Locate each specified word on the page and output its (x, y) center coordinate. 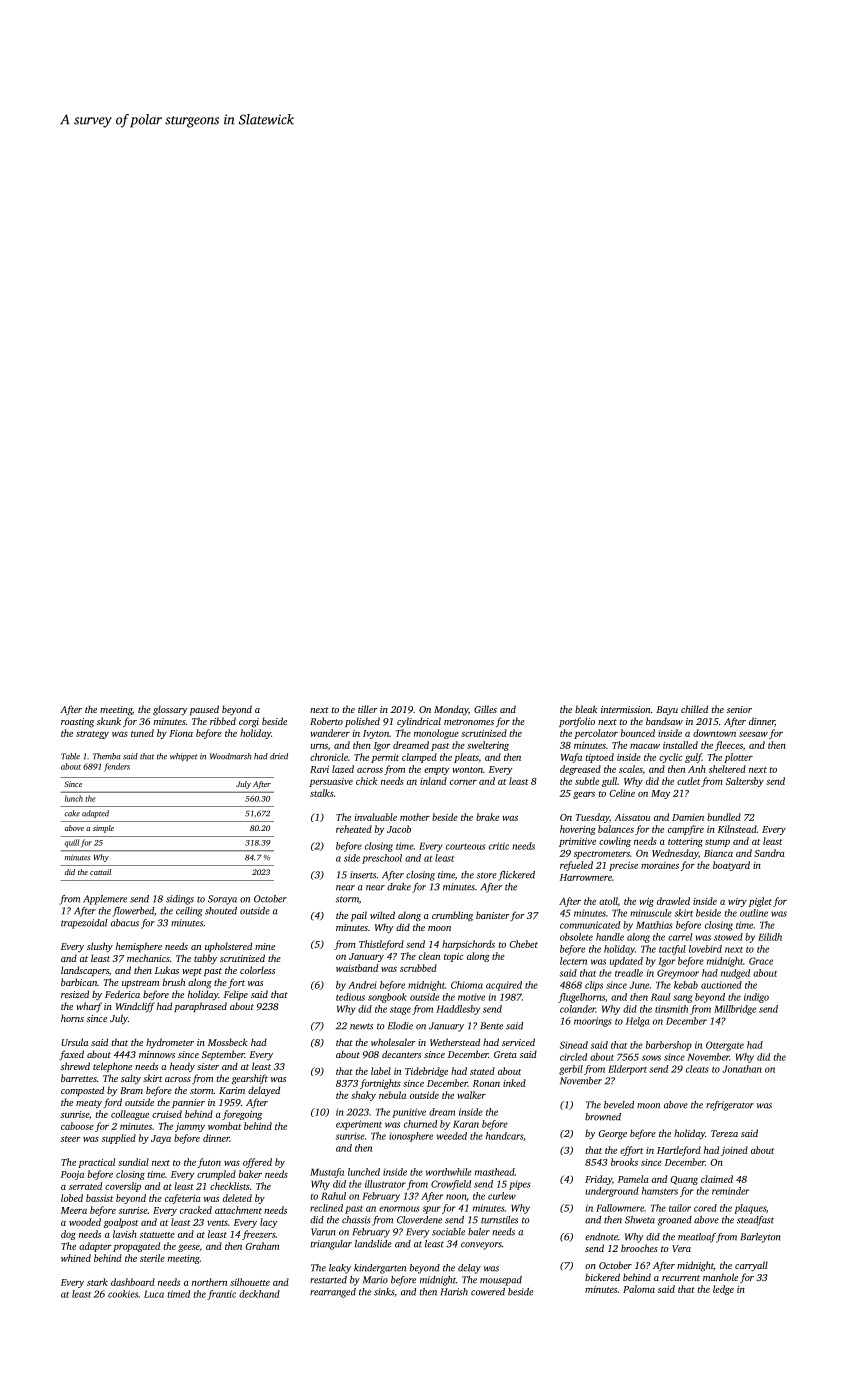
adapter (95, 1247)
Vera (681, 1248)
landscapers (85, 971)
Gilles (485, 709)
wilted (382, 915)
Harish (454, 1292)
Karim (232, 1090)
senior (739, 709)
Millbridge (735, 1010)
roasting (77, 723)
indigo (756, 998)
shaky (363, 1096)
